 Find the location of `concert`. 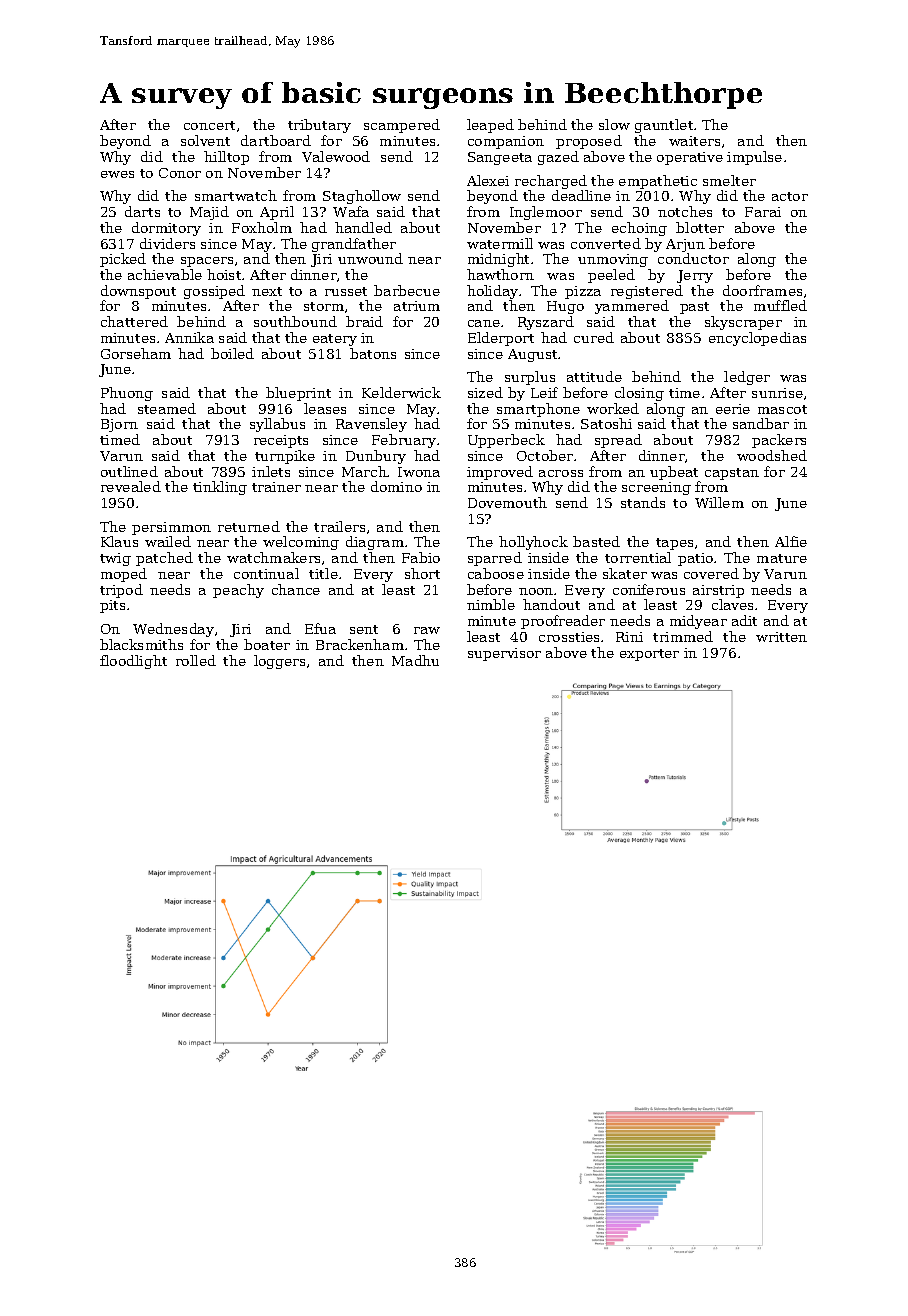

concert is located at coordinates (209, 125).
